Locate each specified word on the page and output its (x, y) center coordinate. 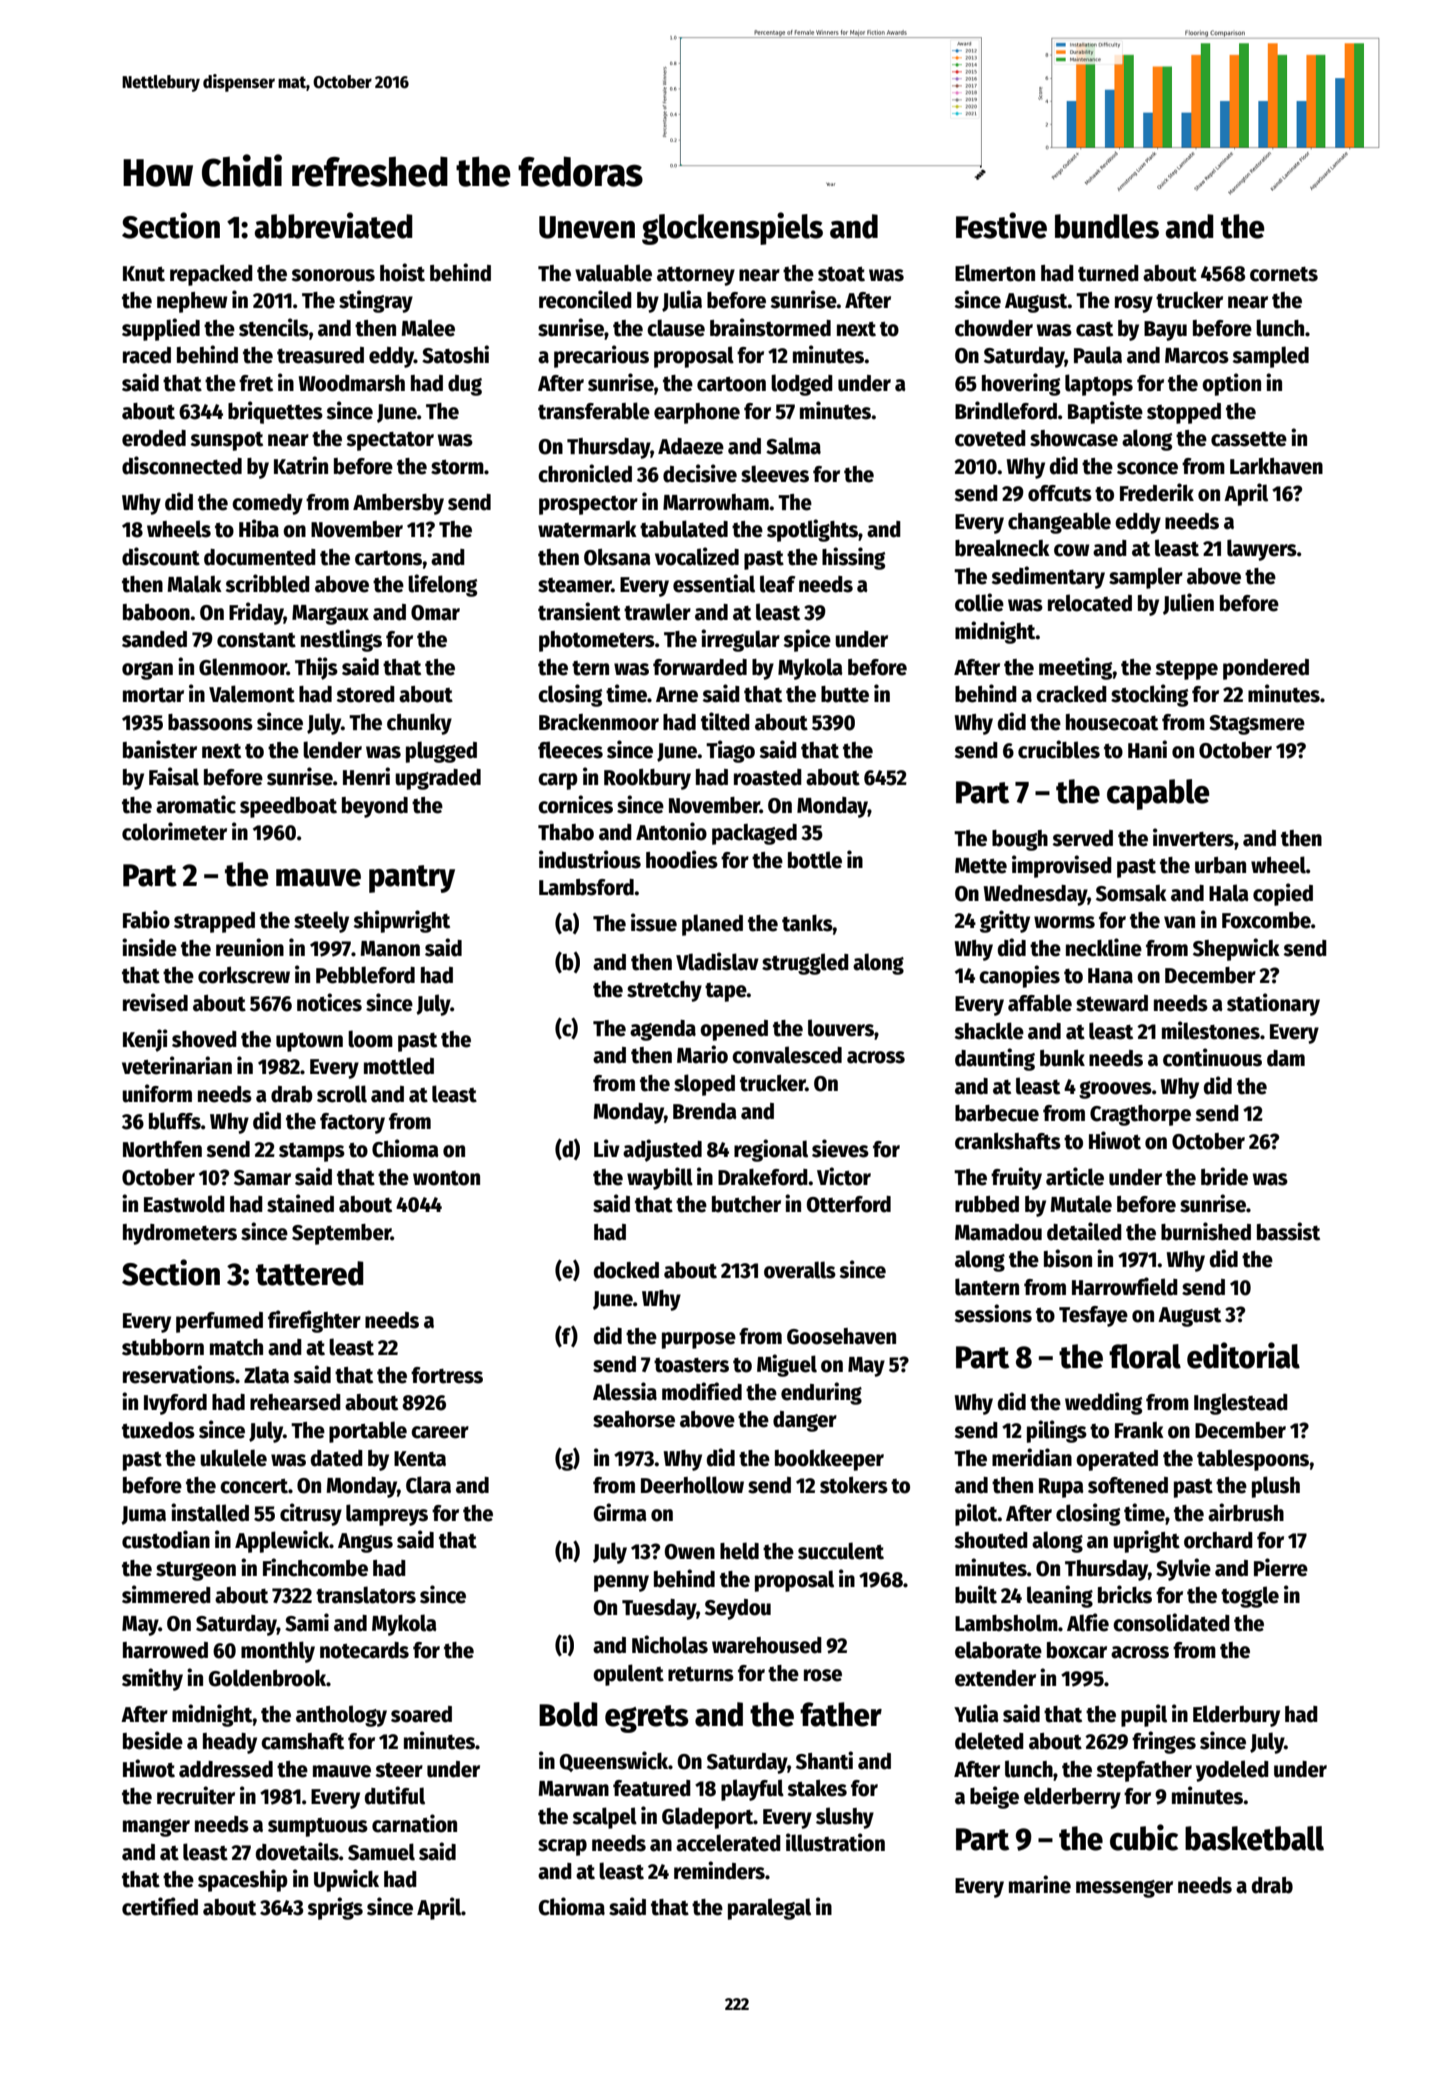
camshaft (302, 1741)
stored (365, 694)
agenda (663, 1030)
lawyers (1262, 550)
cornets (1284, 274)
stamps (312, 1152)
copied (1283, 894)
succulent (841, 1551)
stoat (841, 274)
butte (845, 694)
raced (147, 355)
